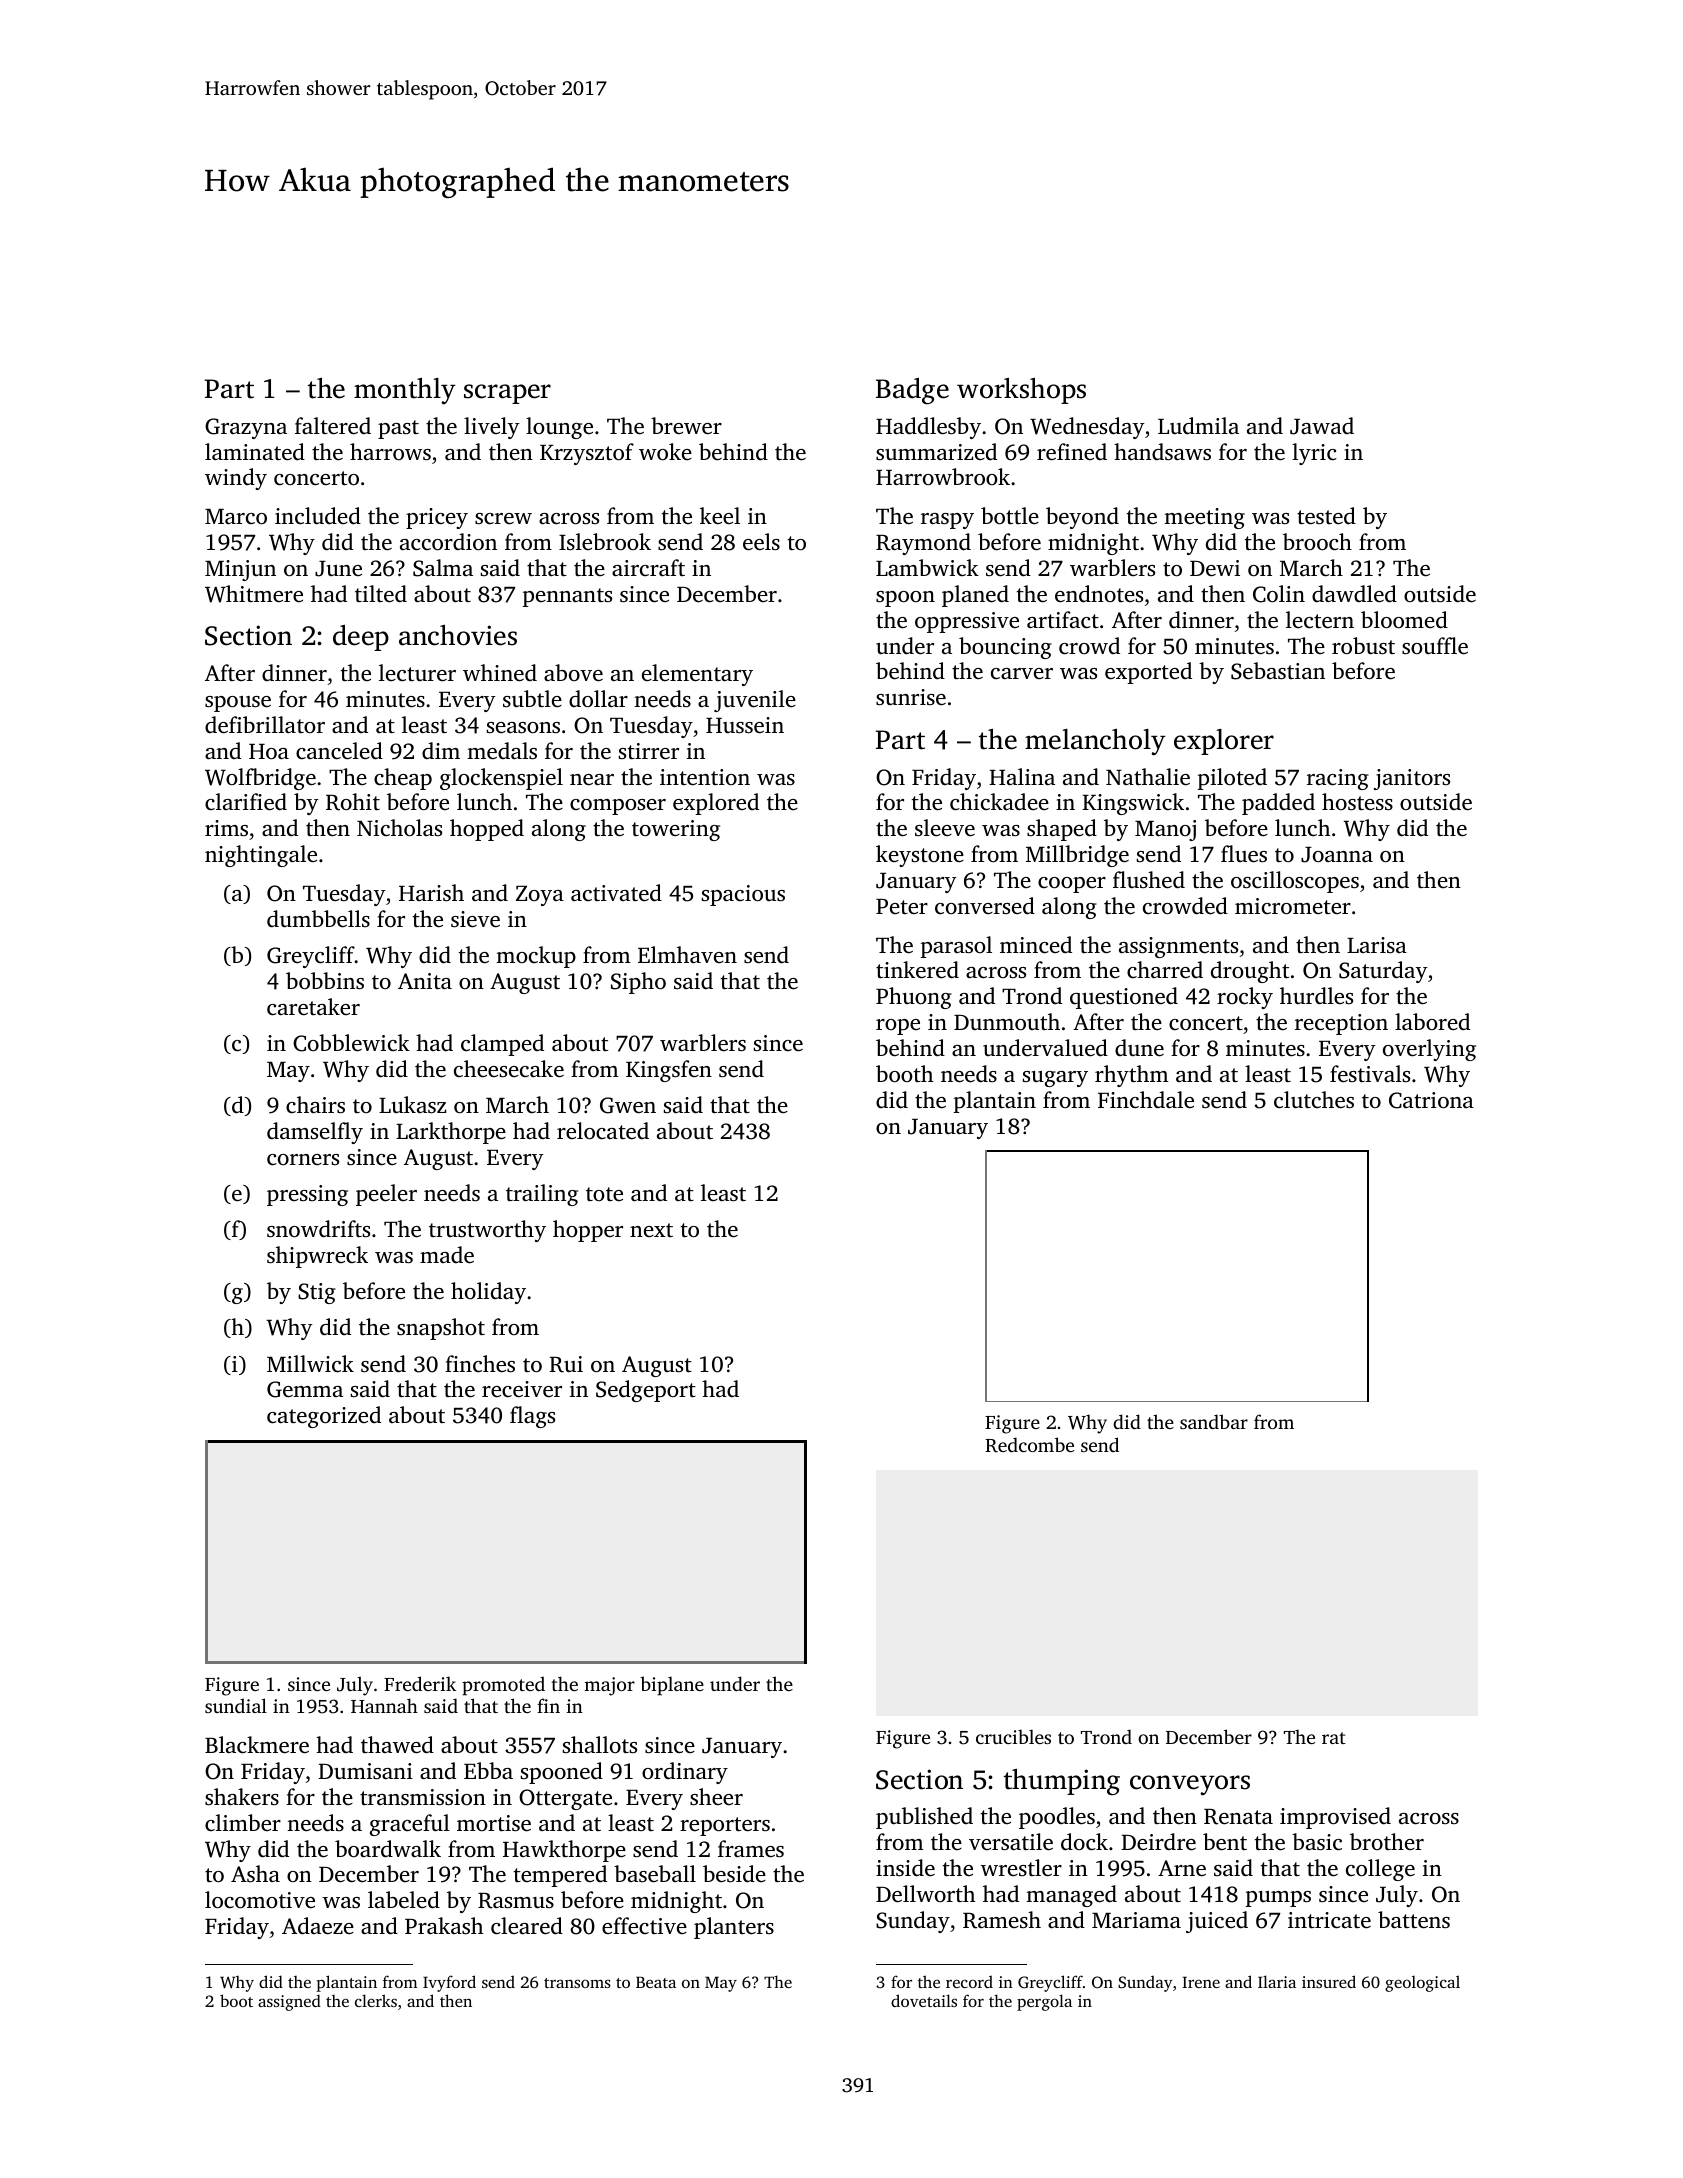  Describe the element at coordinates (646, 1391) in the screenshot. I see `Sedgeport` at that location.
